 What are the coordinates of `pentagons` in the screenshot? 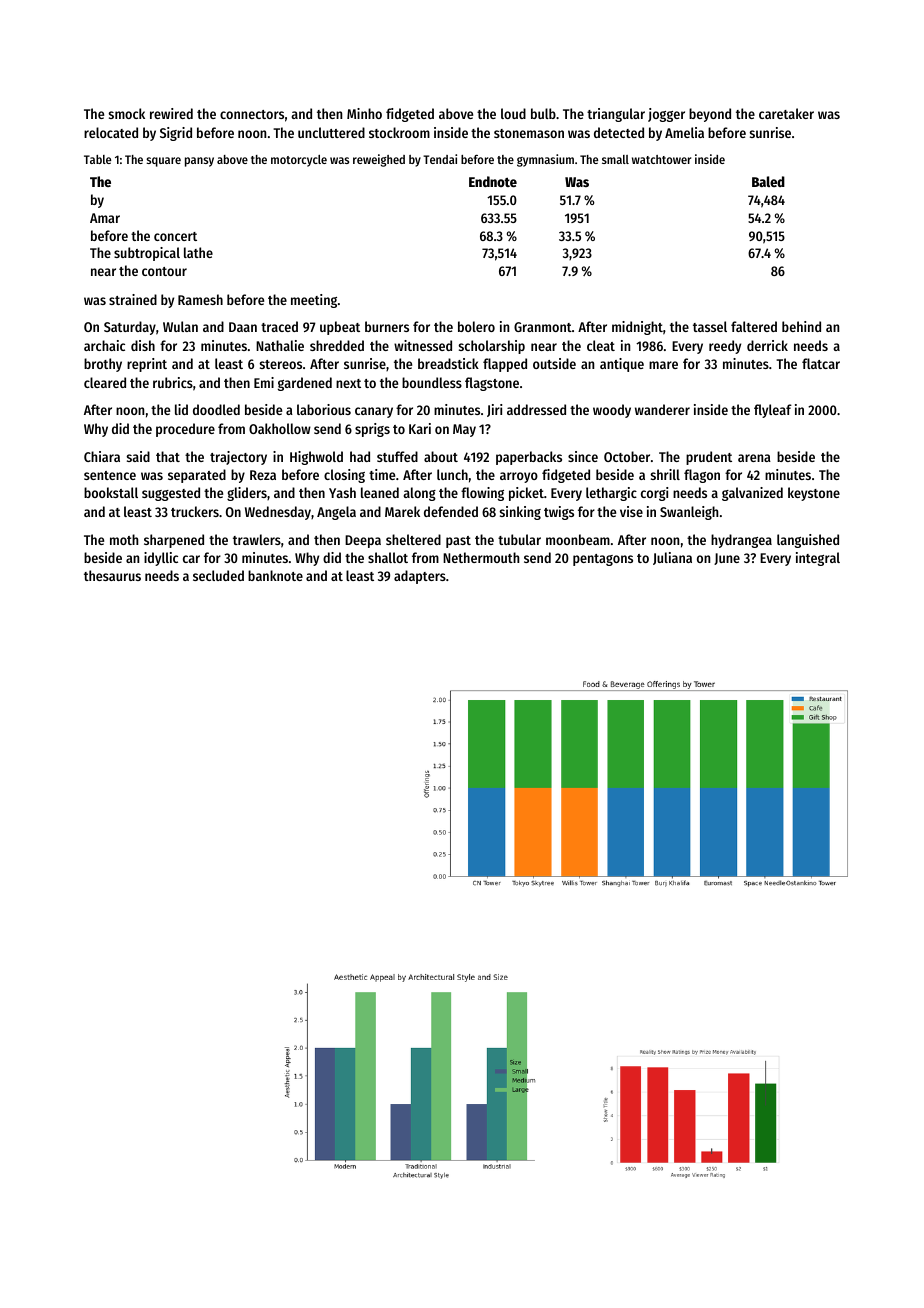 It's located at (603, 560).
